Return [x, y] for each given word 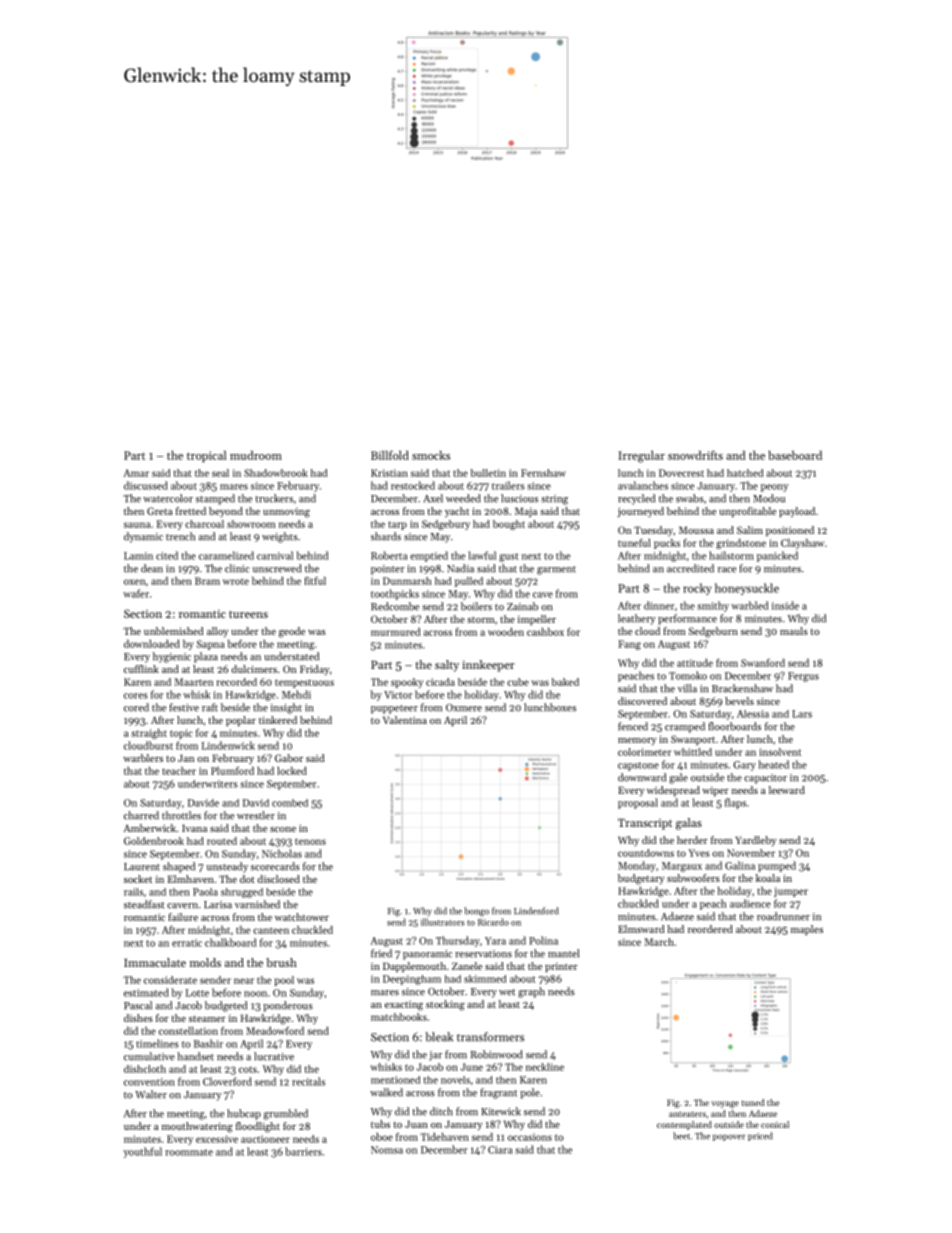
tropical [206, 456]
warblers [143, 758]
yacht [457, 512]
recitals [308, 1081]
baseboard [795, 455]
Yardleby [755, 841]
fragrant [498, 1093]
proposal [638, 803]
